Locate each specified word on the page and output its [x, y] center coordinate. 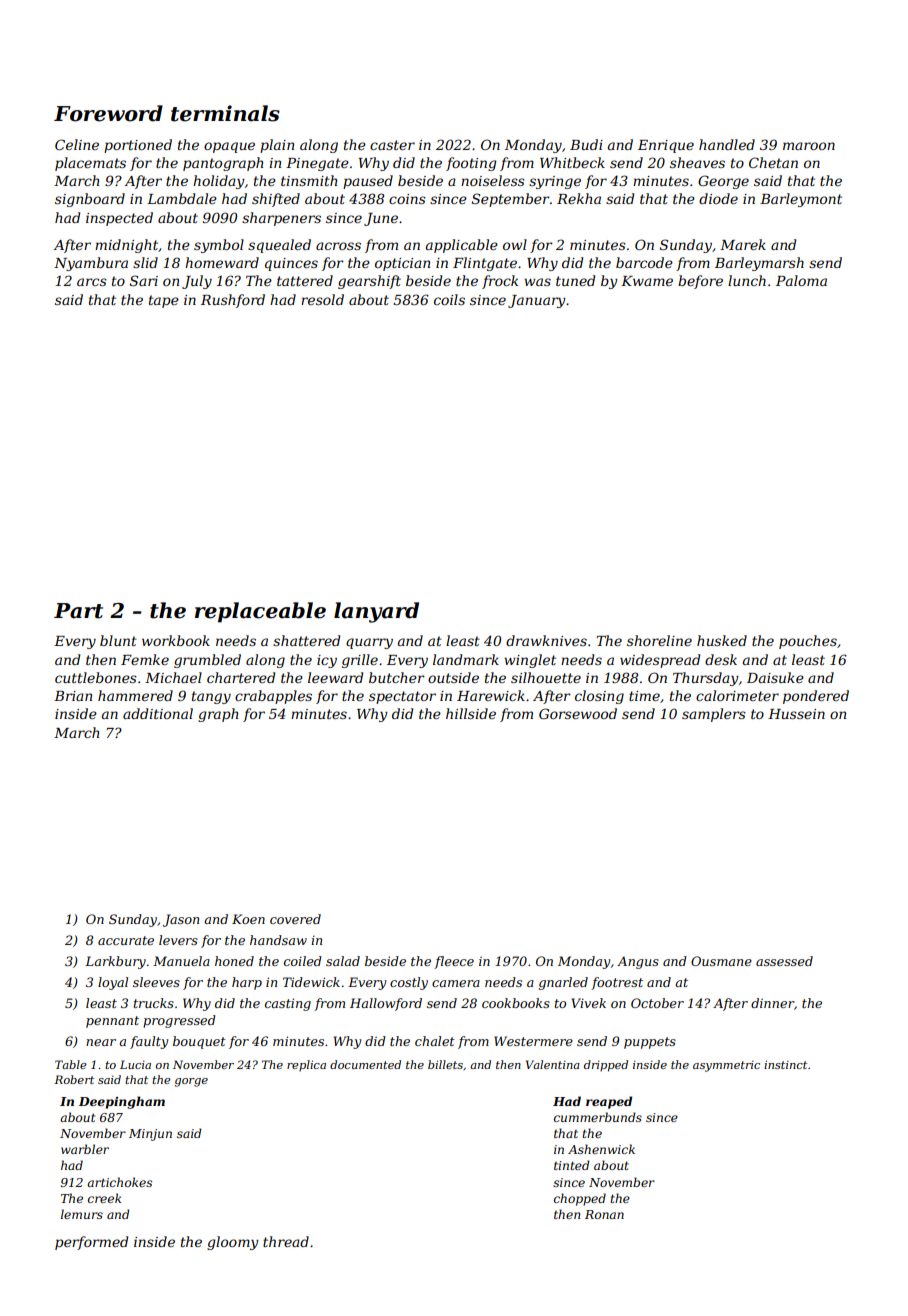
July [197, 282]
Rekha [579, 198]
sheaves [697, 162]
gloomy [233, 1243]
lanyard [376, 612]
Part [78, 611]
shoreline [659, 640]
